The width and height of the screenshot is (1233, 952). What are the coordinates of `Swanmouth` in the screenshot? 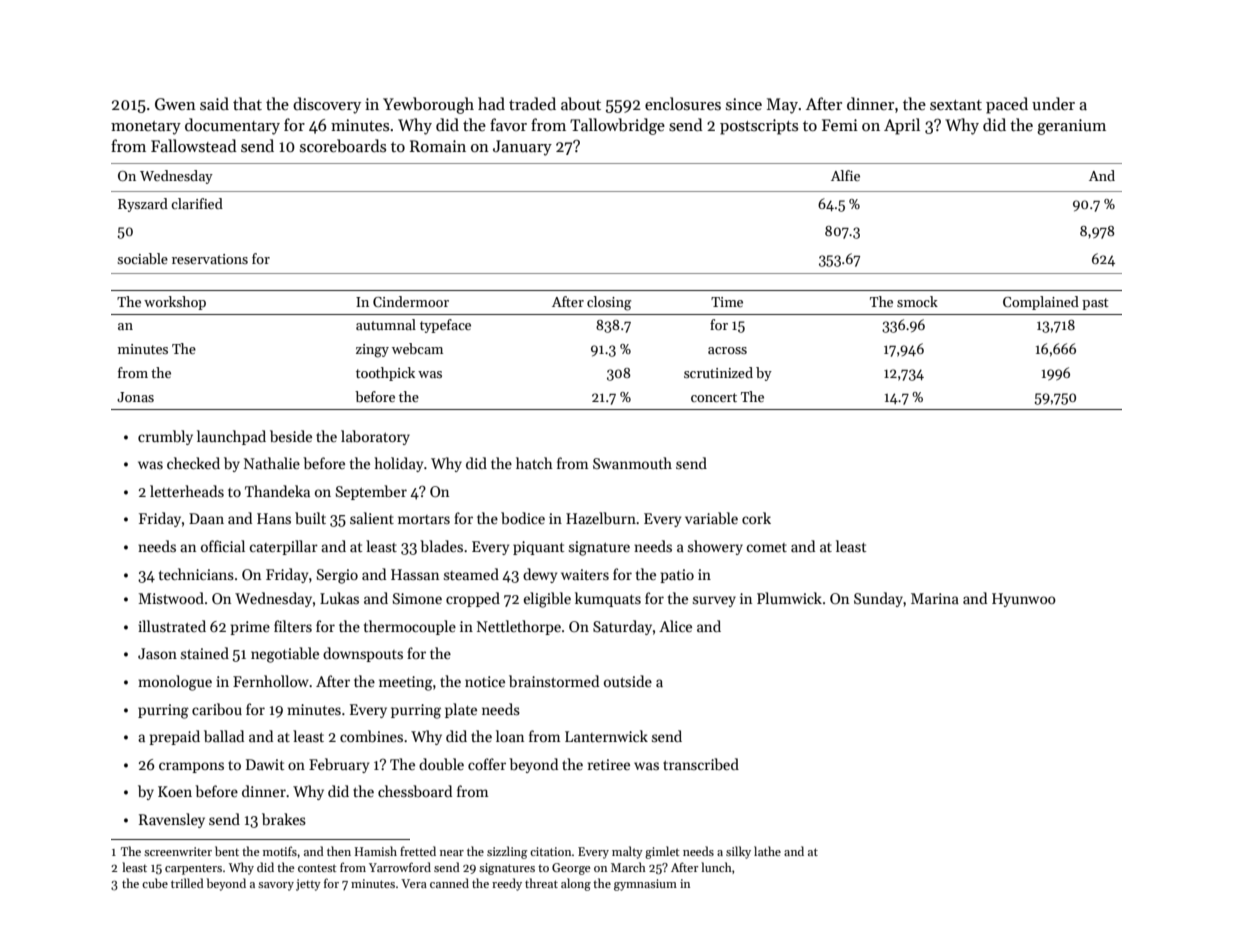 It's located at (632, 463).
